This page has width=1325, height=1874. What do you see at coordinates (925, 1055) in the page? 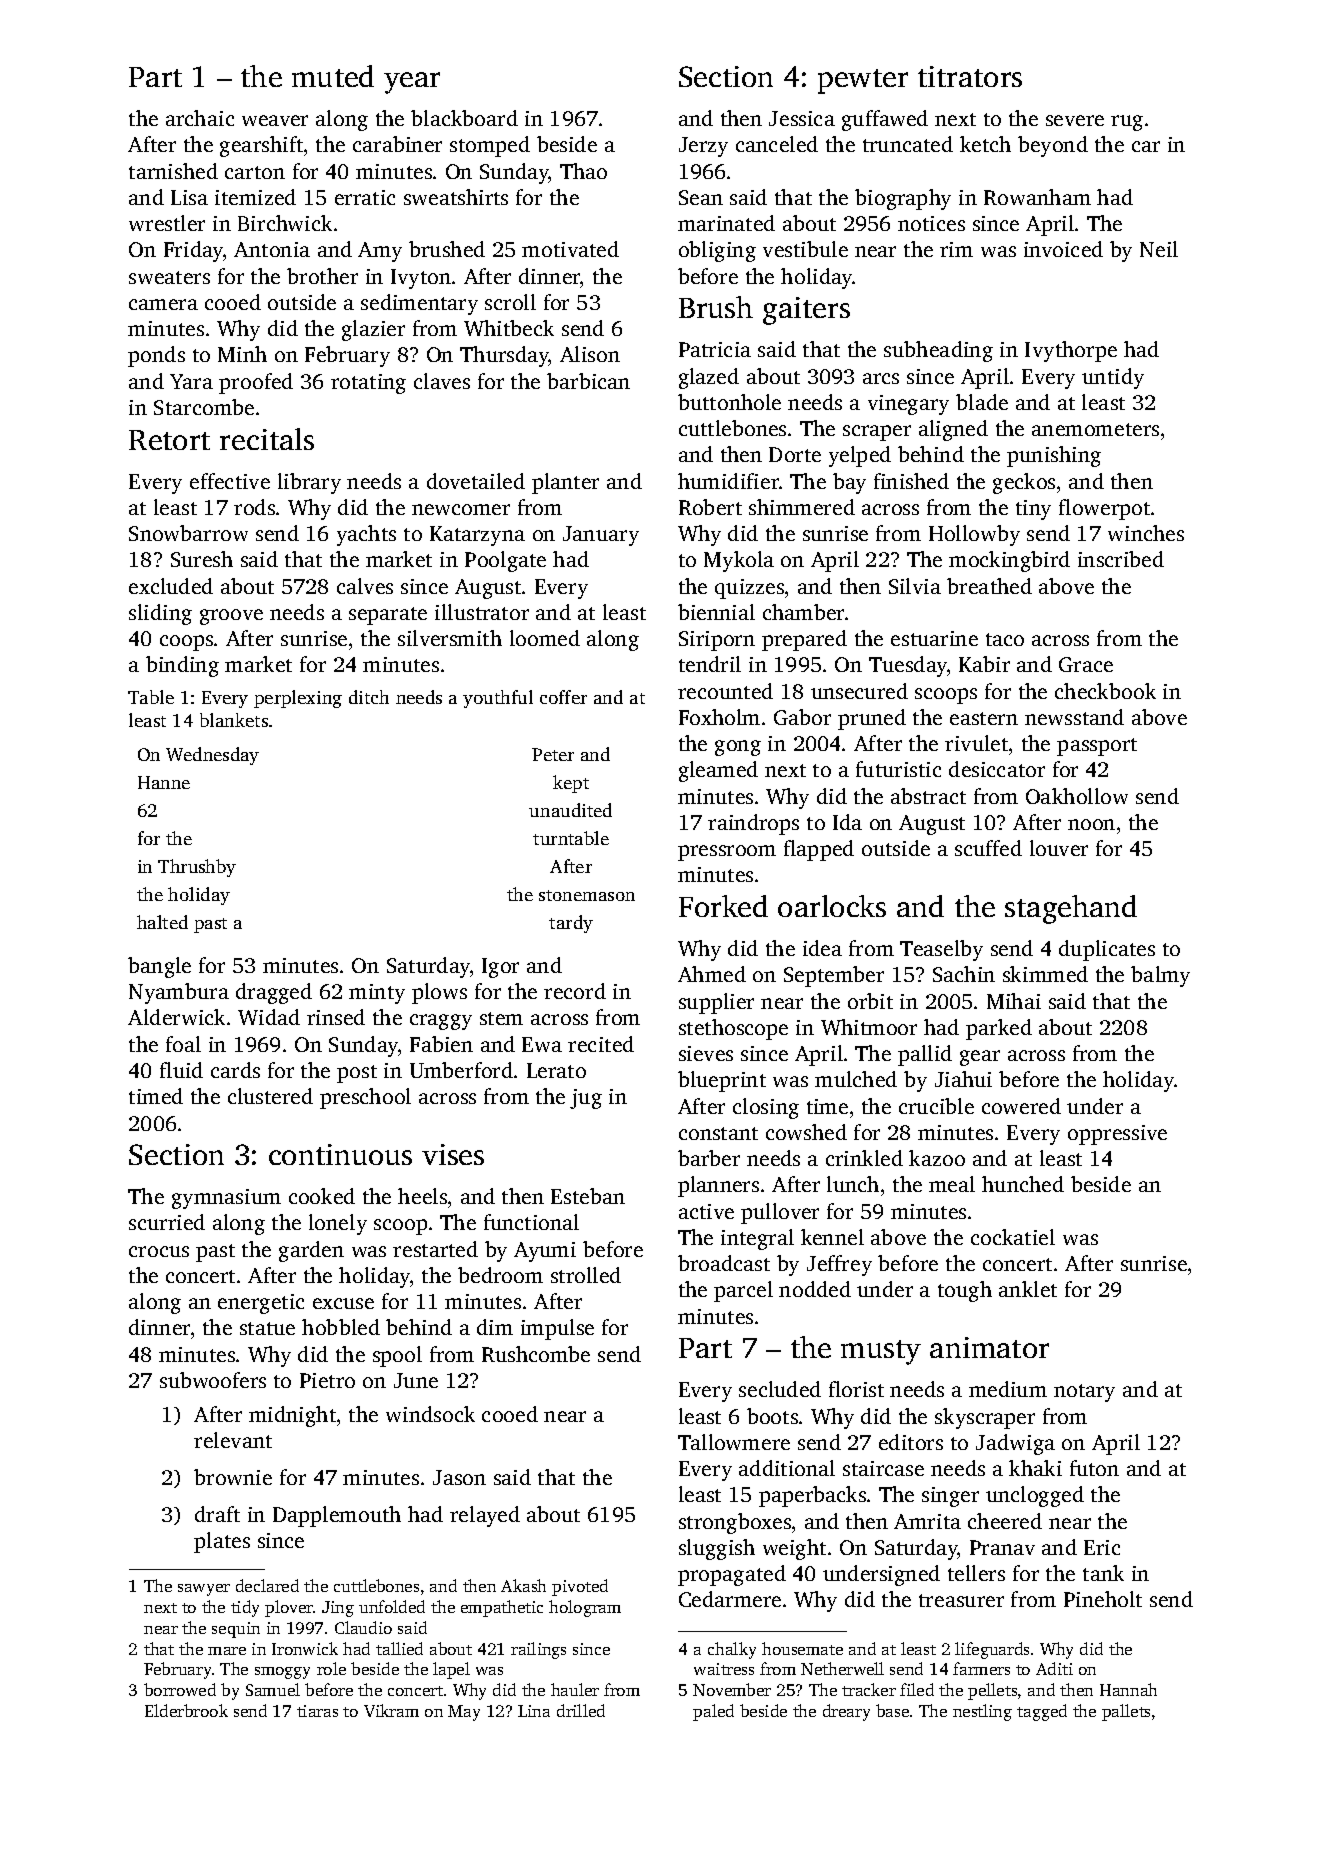
I see `pallid` at bounding box center [925, 1055].
